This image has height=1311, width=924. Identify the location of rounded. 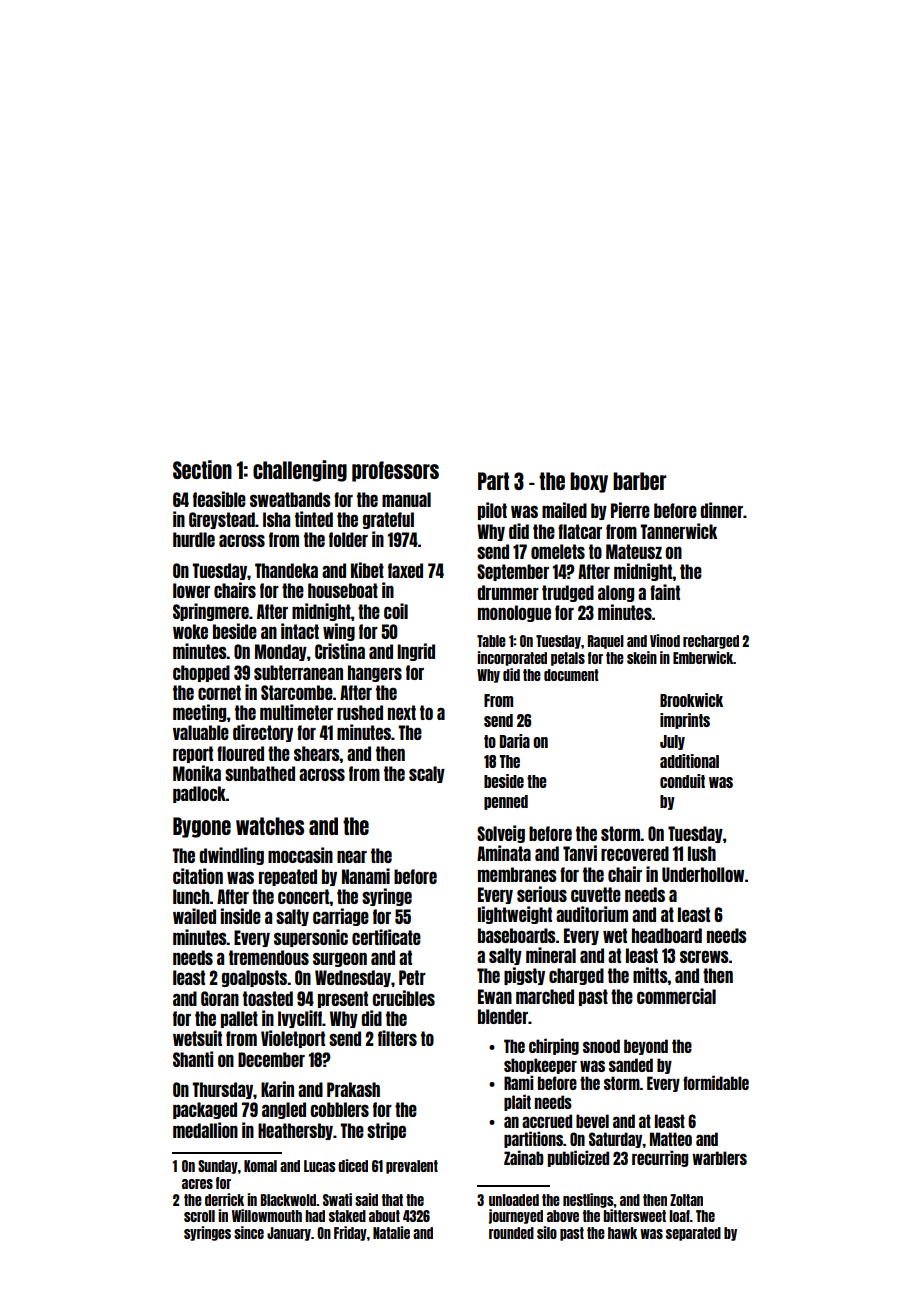
(511, 1233).
